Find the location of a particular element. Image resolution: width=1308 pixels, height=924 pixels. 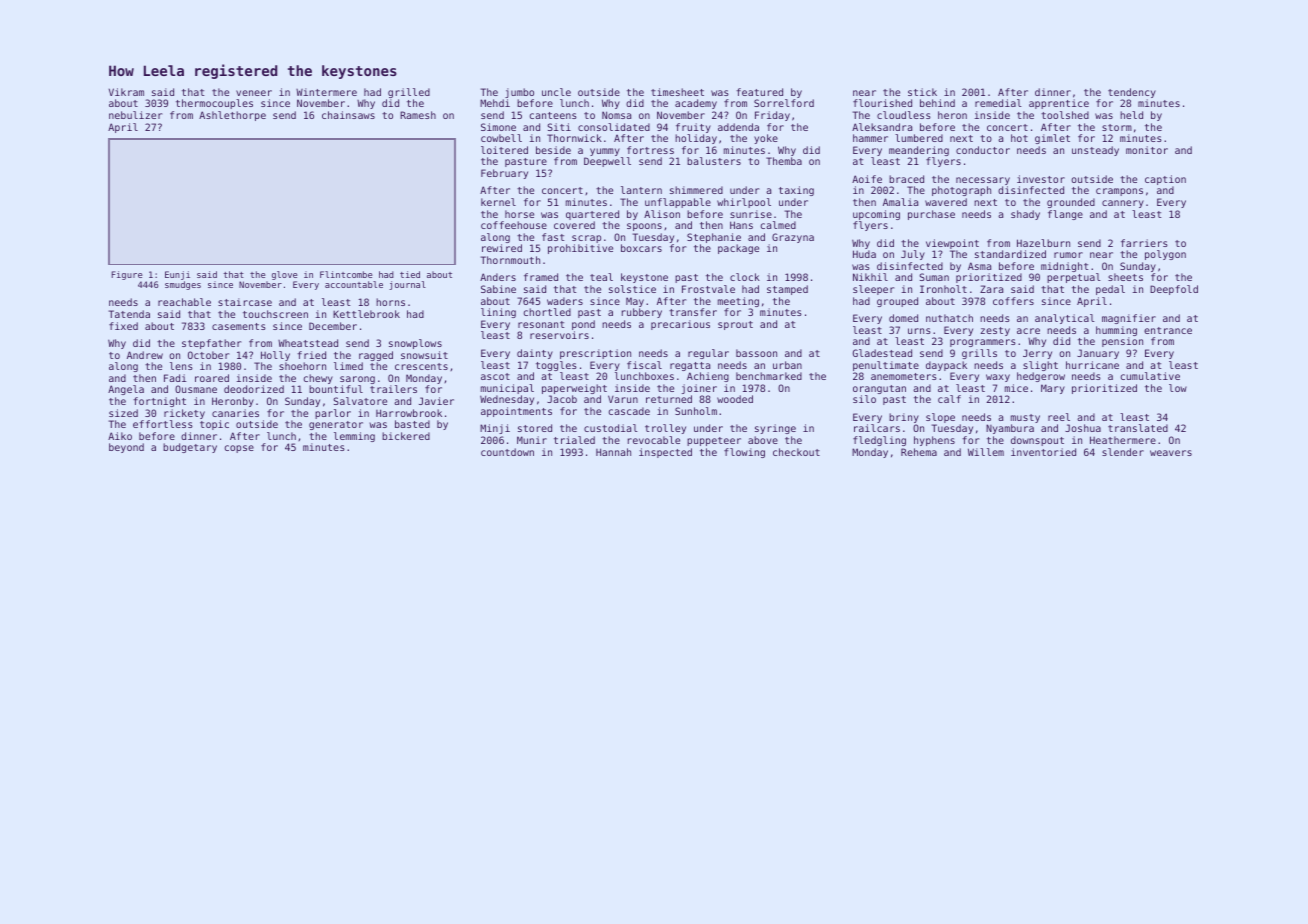

cowbell is located at coordinates (501, 138).
